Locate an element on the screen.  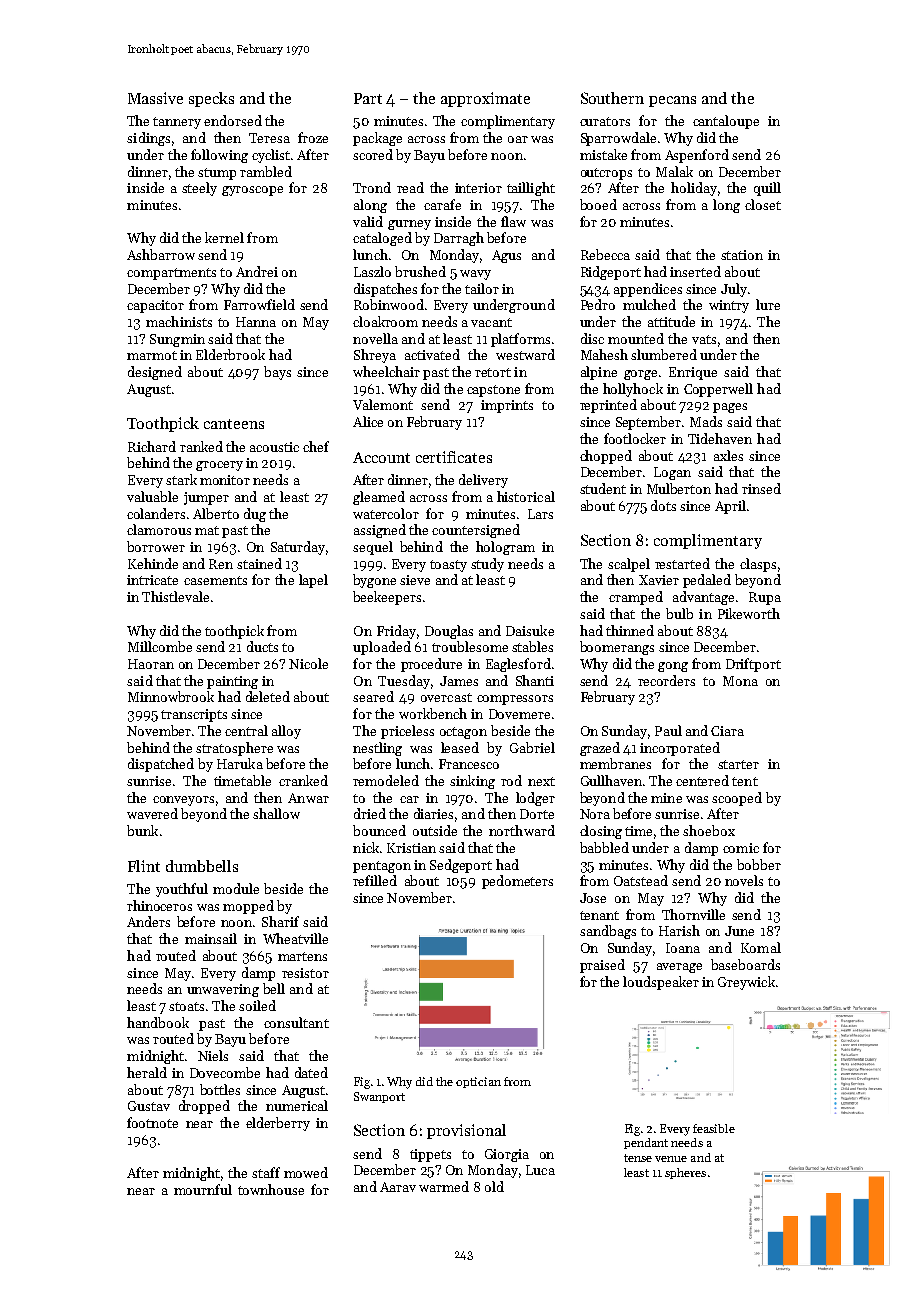
spheres is located at coordinates (685, 1173).
